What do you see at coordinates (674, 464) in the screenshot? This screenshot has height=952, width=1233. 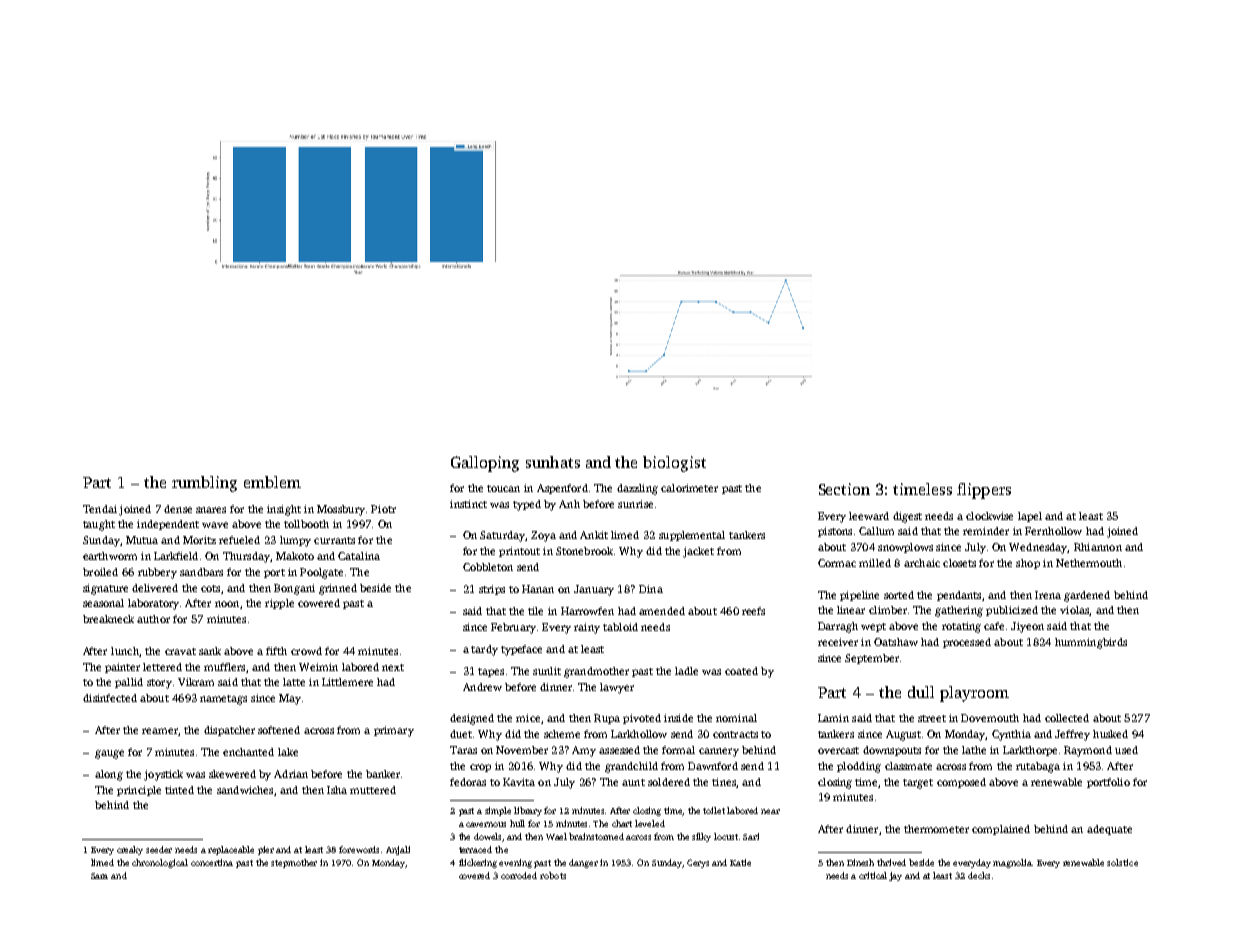 I see `biologist` at bounding box center [674, 464].
